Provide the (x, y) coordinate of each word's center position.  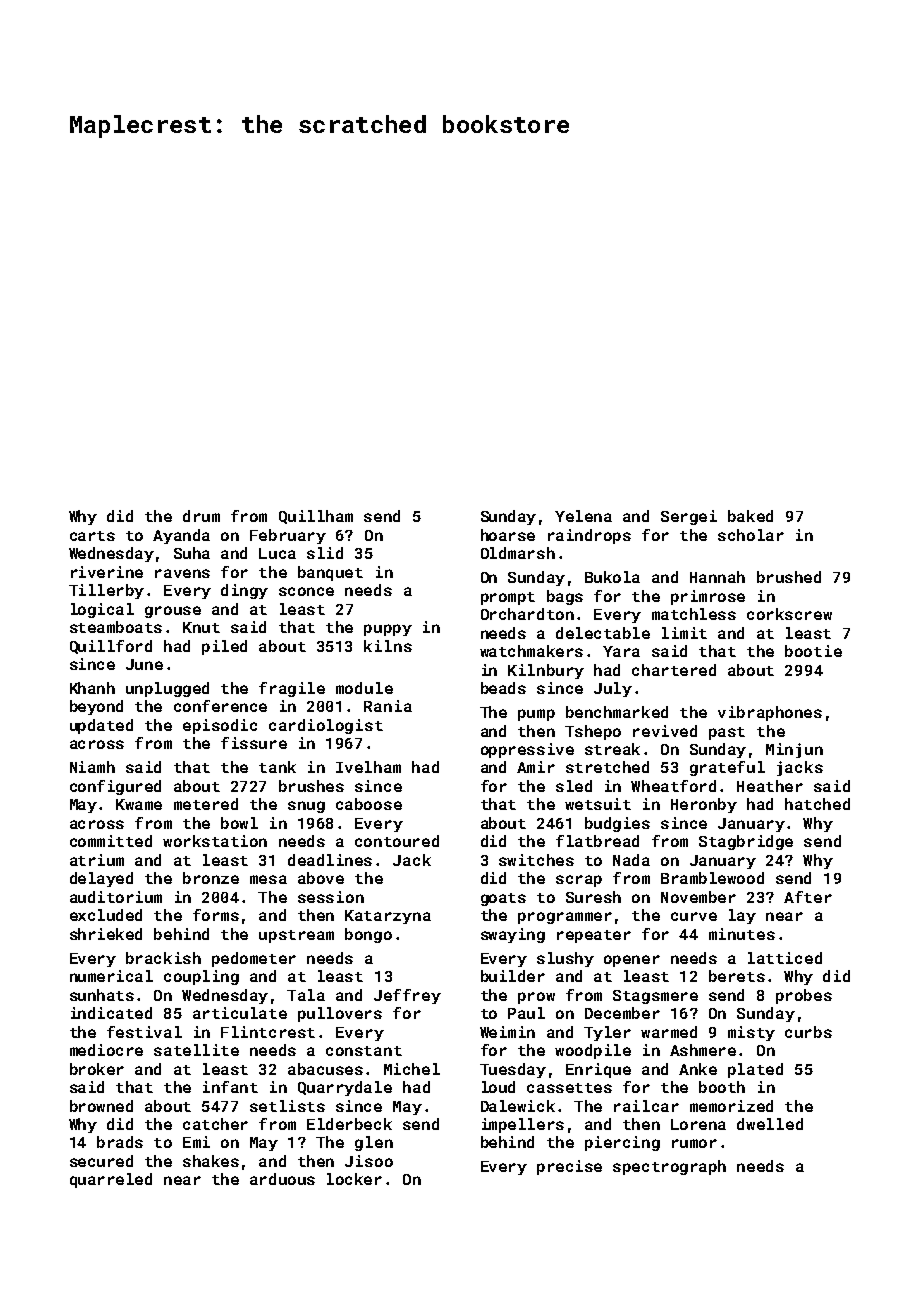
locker (354, 1179)
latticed (785, 958)
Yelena (583, 516)
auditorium (116, 897)
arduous (282, 1179)
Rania (388, 706)
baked (750, 516)
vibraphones (770, 713)
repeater (594, 936)
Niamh (92, 767)
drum (201, 516)
